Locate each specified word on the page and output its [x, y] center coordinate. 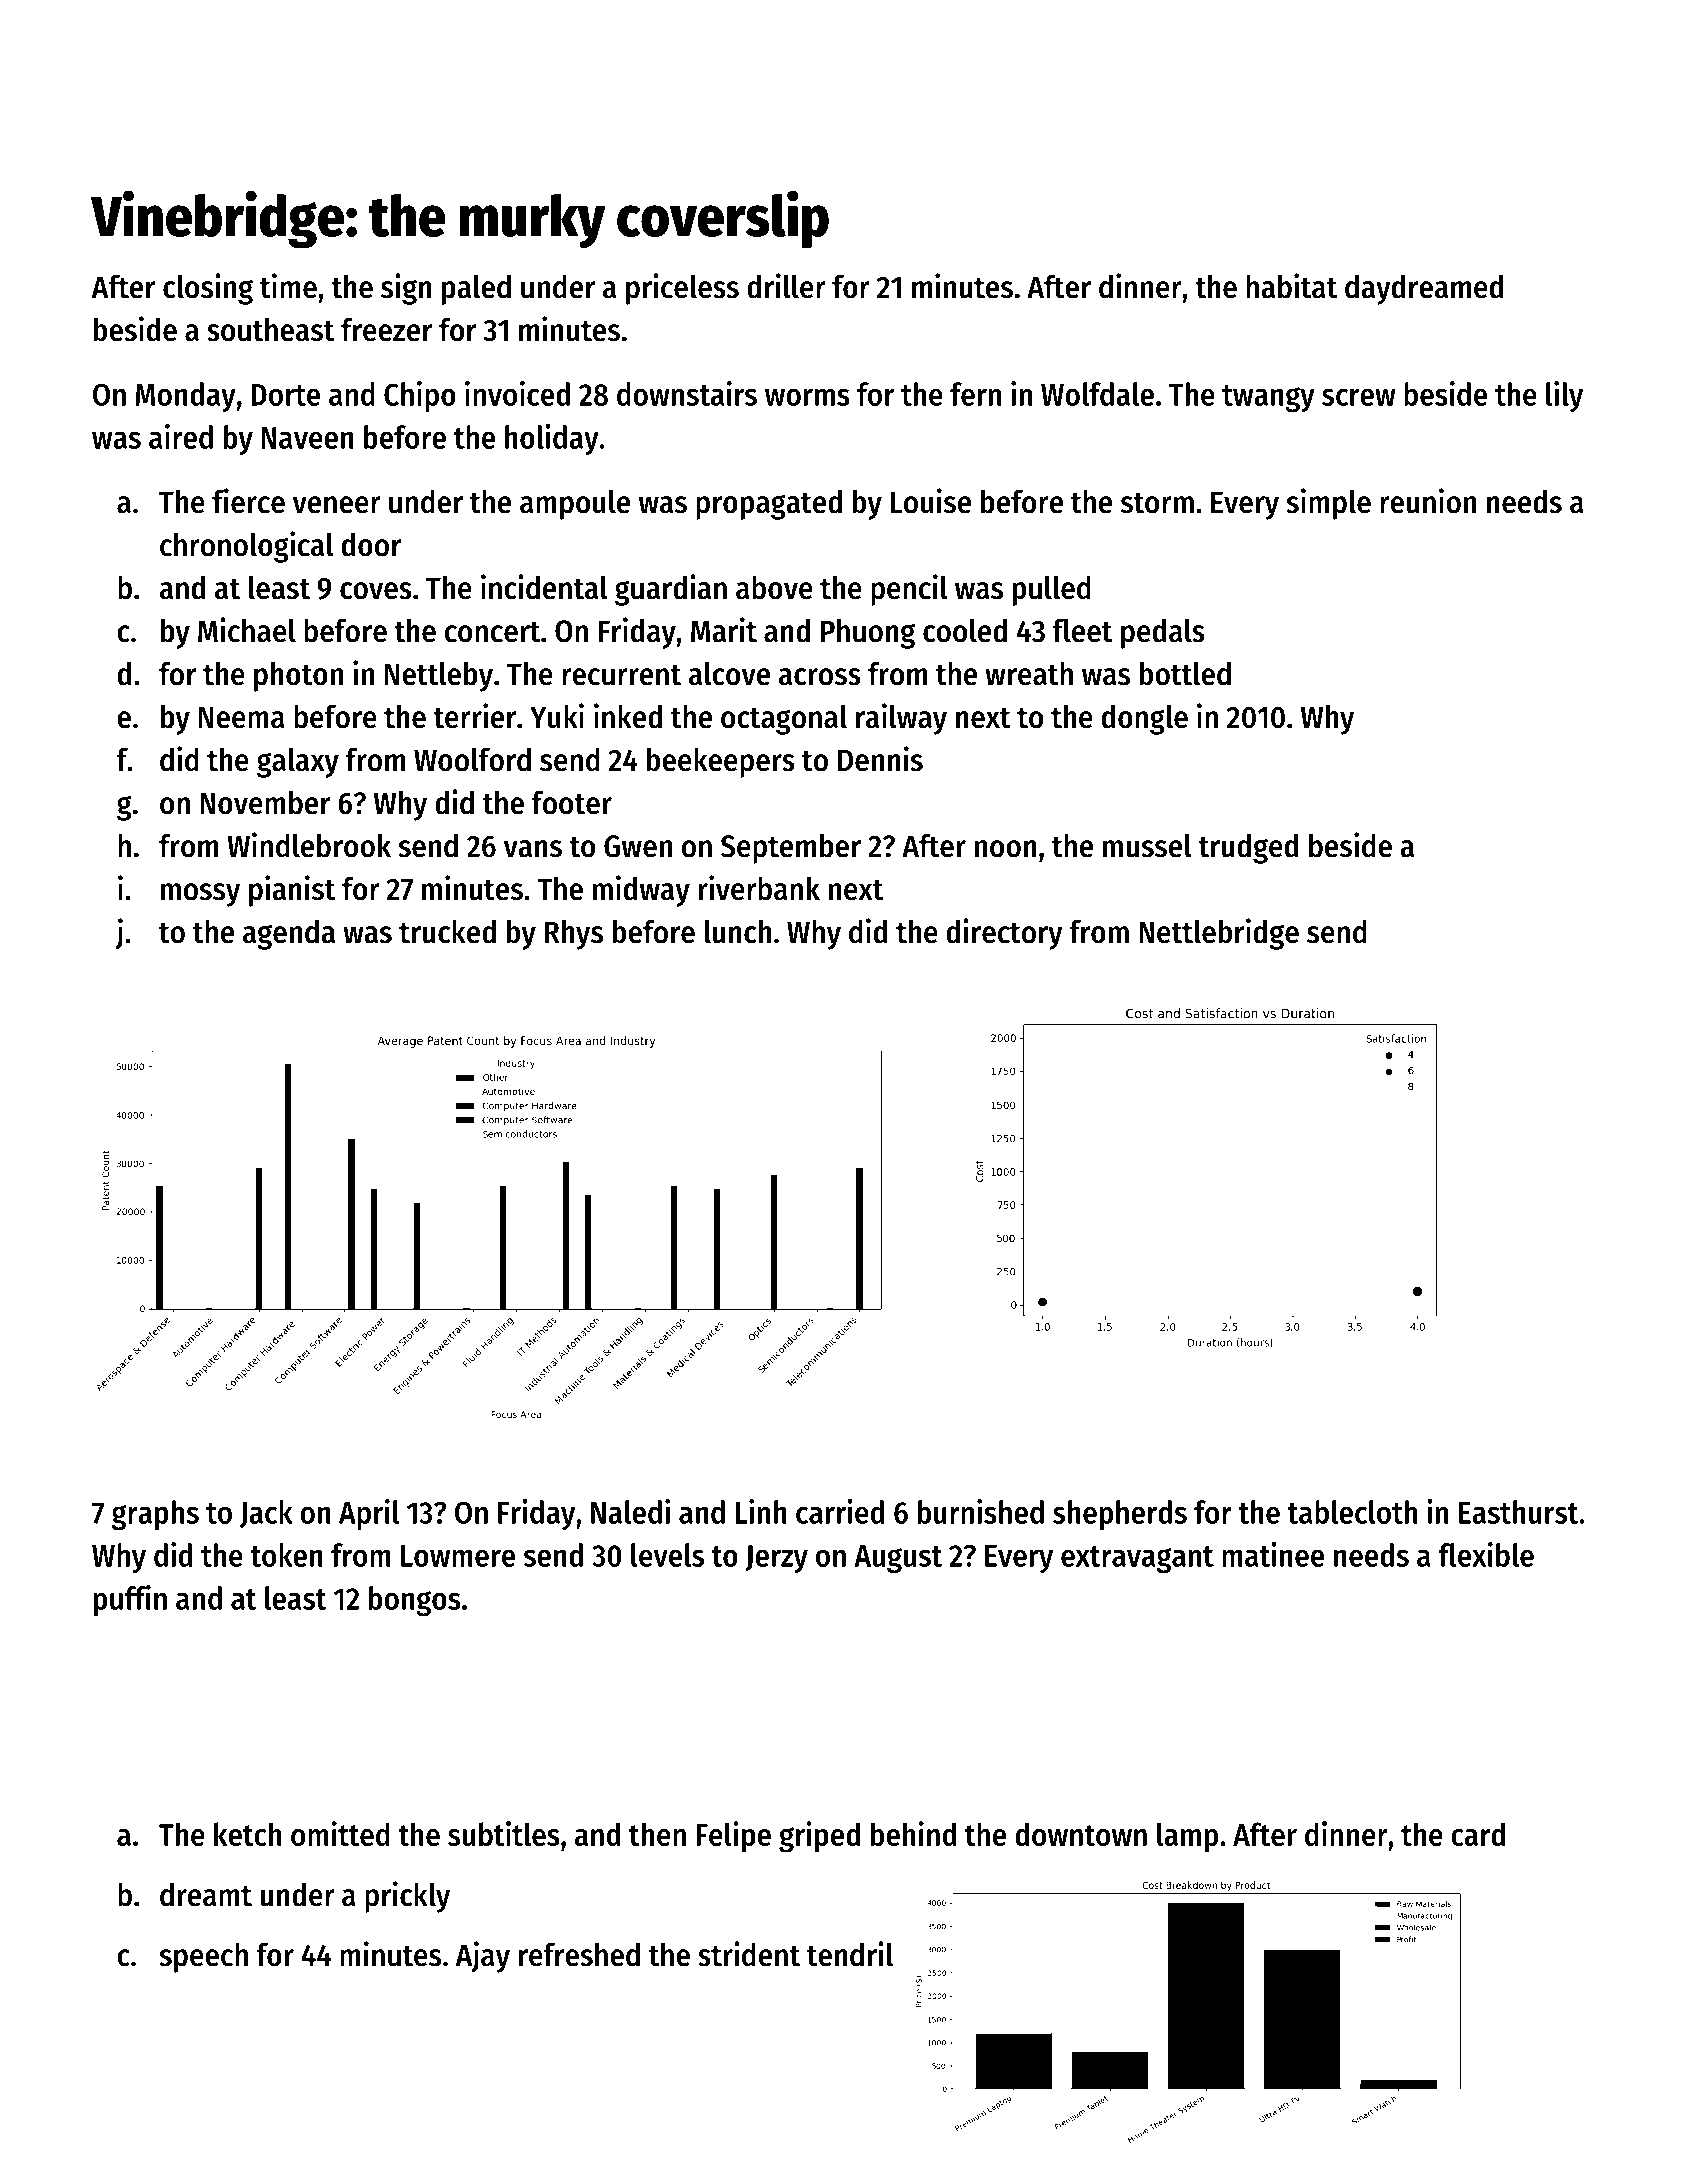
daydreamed [1424, 289]
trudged [1248, 849]
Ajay [483, 1957]
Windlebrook [309, 845]
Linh [761, 1511]
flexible [1486, 1554]
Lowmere [458, 1556]
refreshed [579, 1954]
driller [786, 286]
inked [628, 716]
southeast [270, 330]
